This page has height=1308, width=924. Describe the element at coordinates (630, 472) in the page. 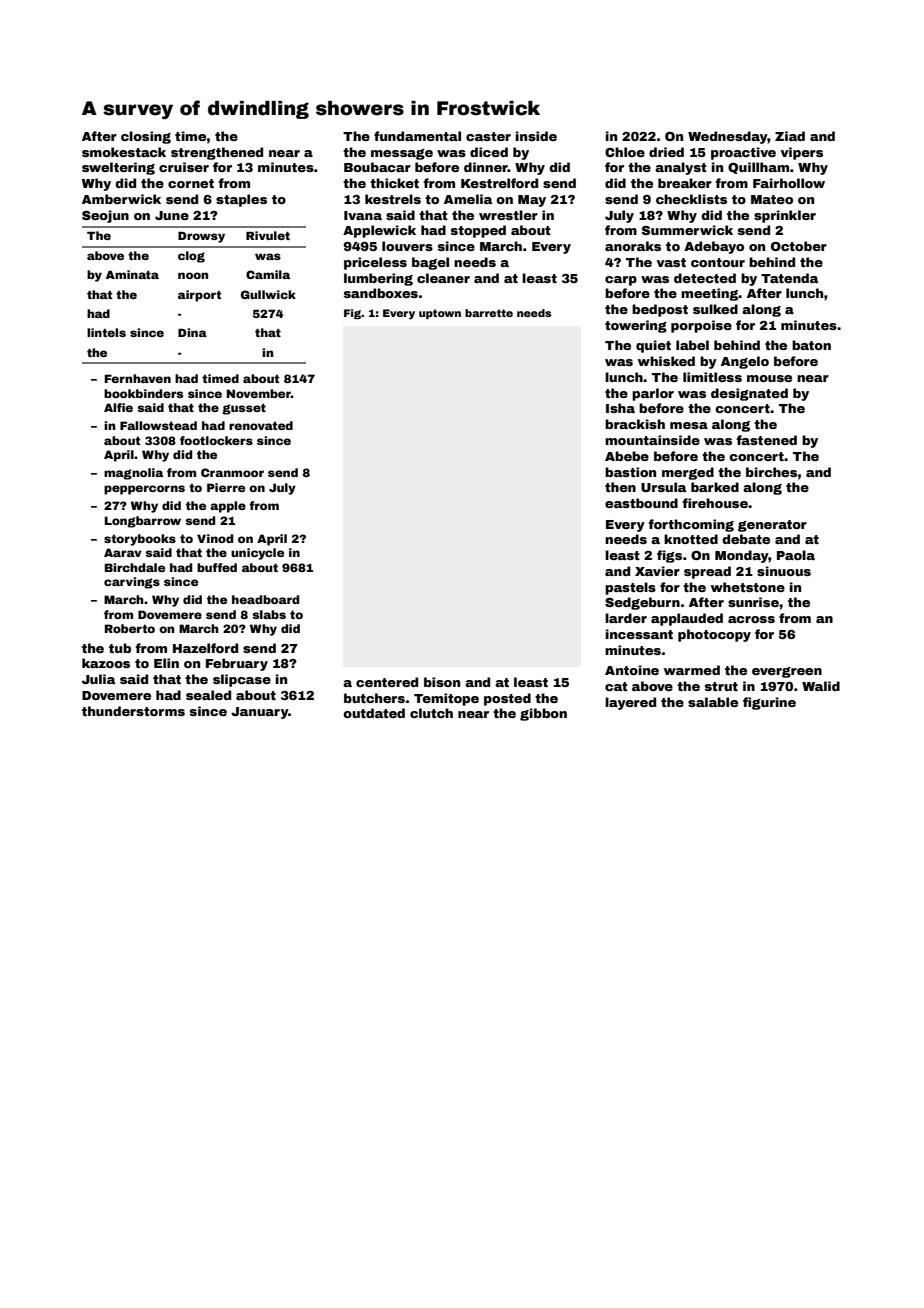

I see `bastion` at that location.
